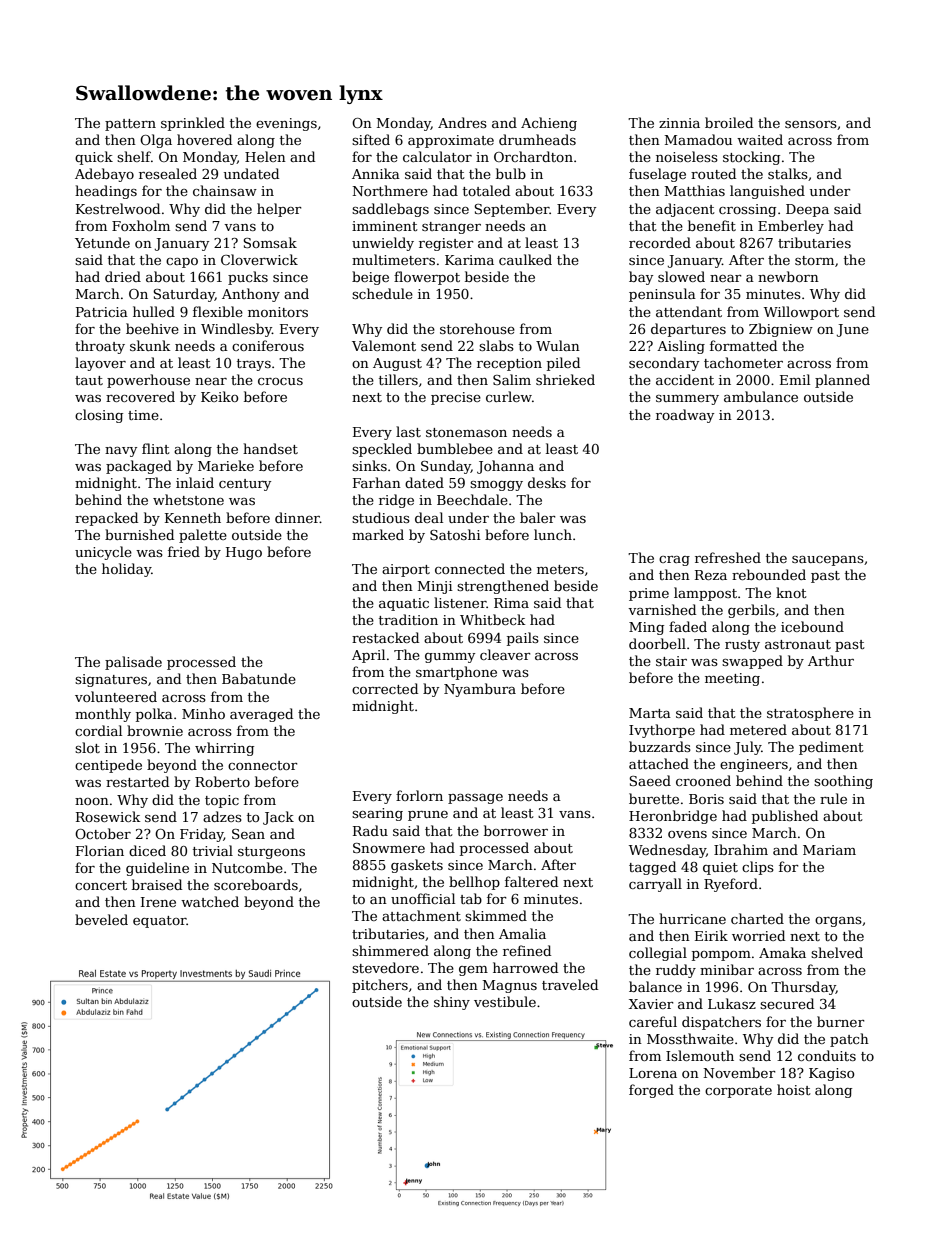 The image size is (952, 1233). What do you see at coordinates (791, 592) in the screenshot?
I see `knot` at bounding box center [791, 592].
